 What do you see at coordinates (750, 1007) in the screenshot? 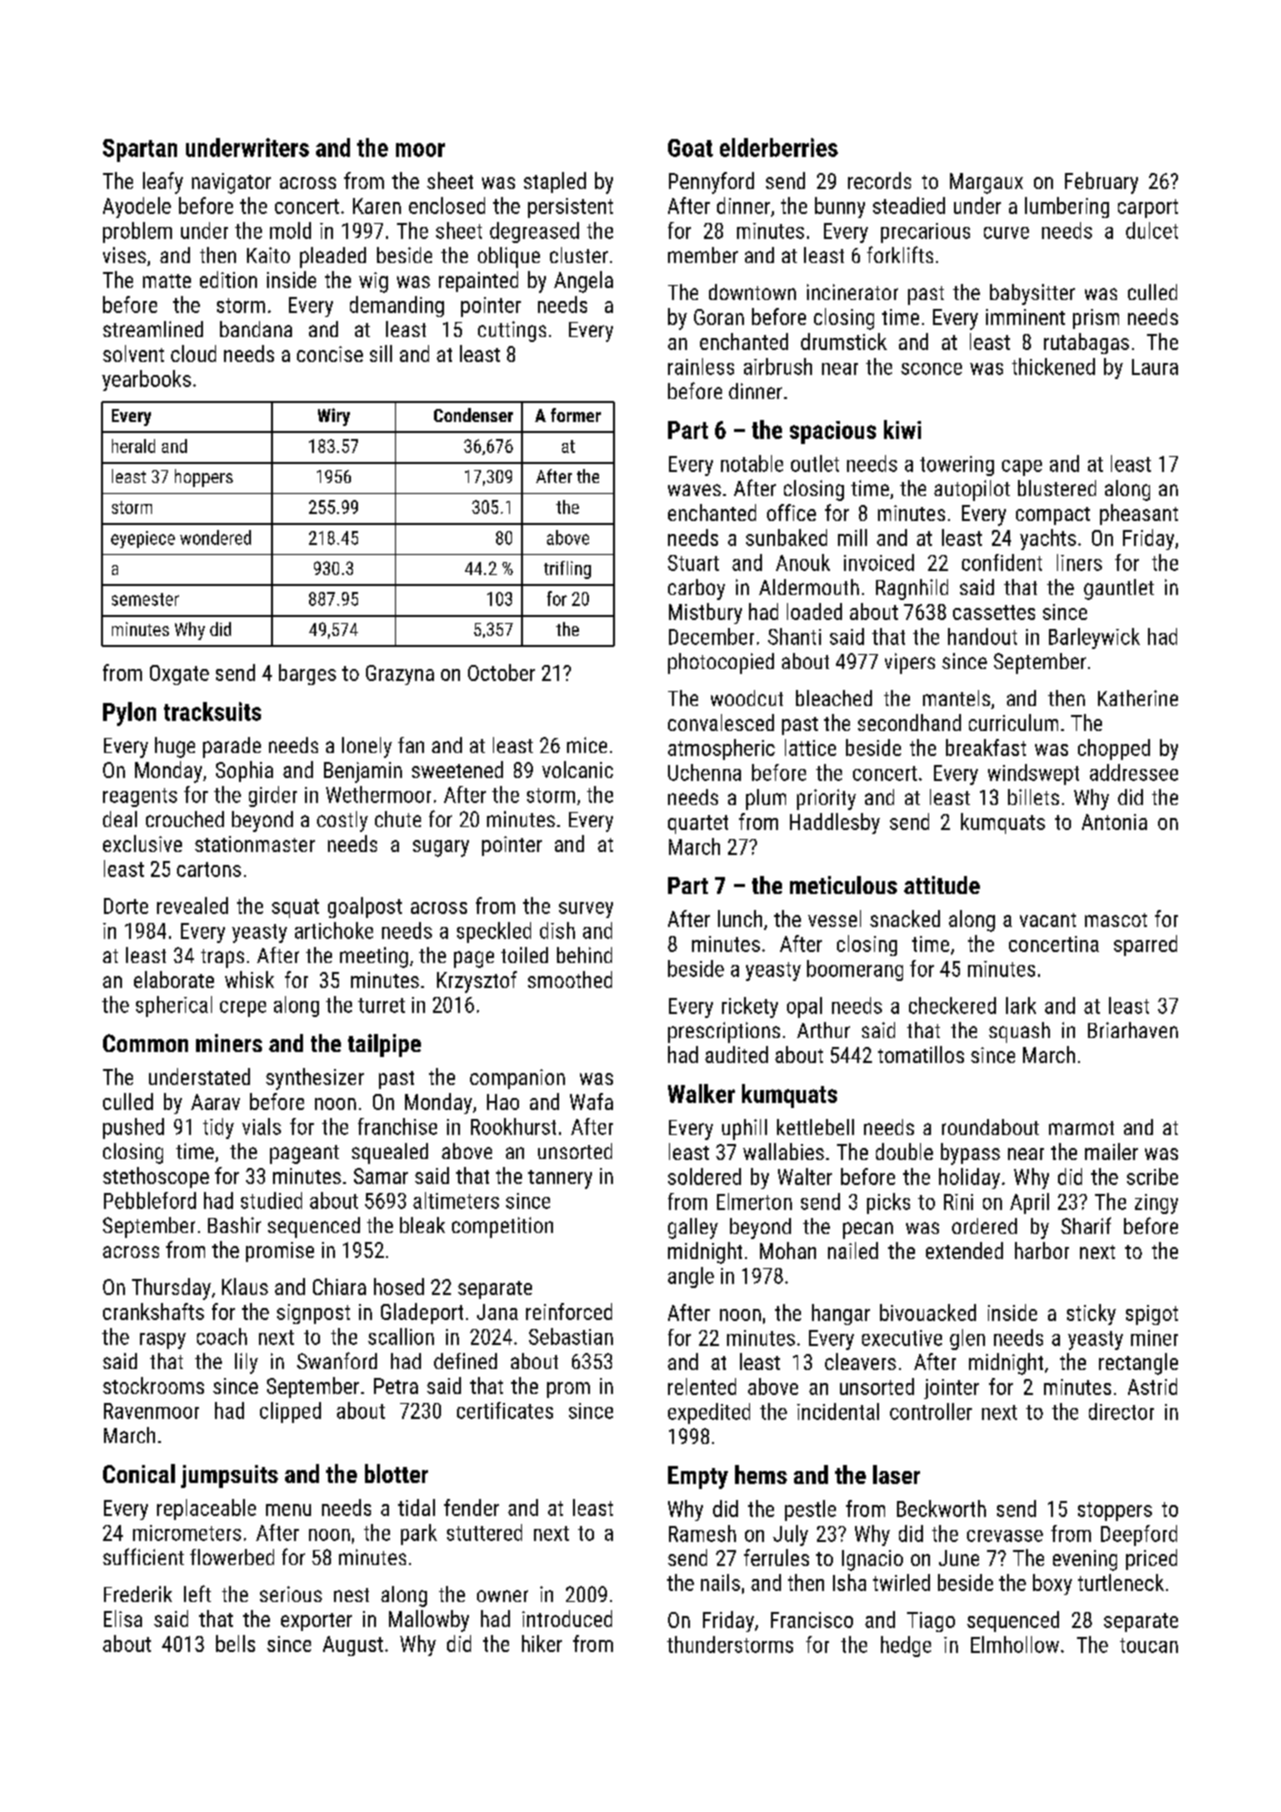
I see `rickety` at bounding box center [750, 1007].
